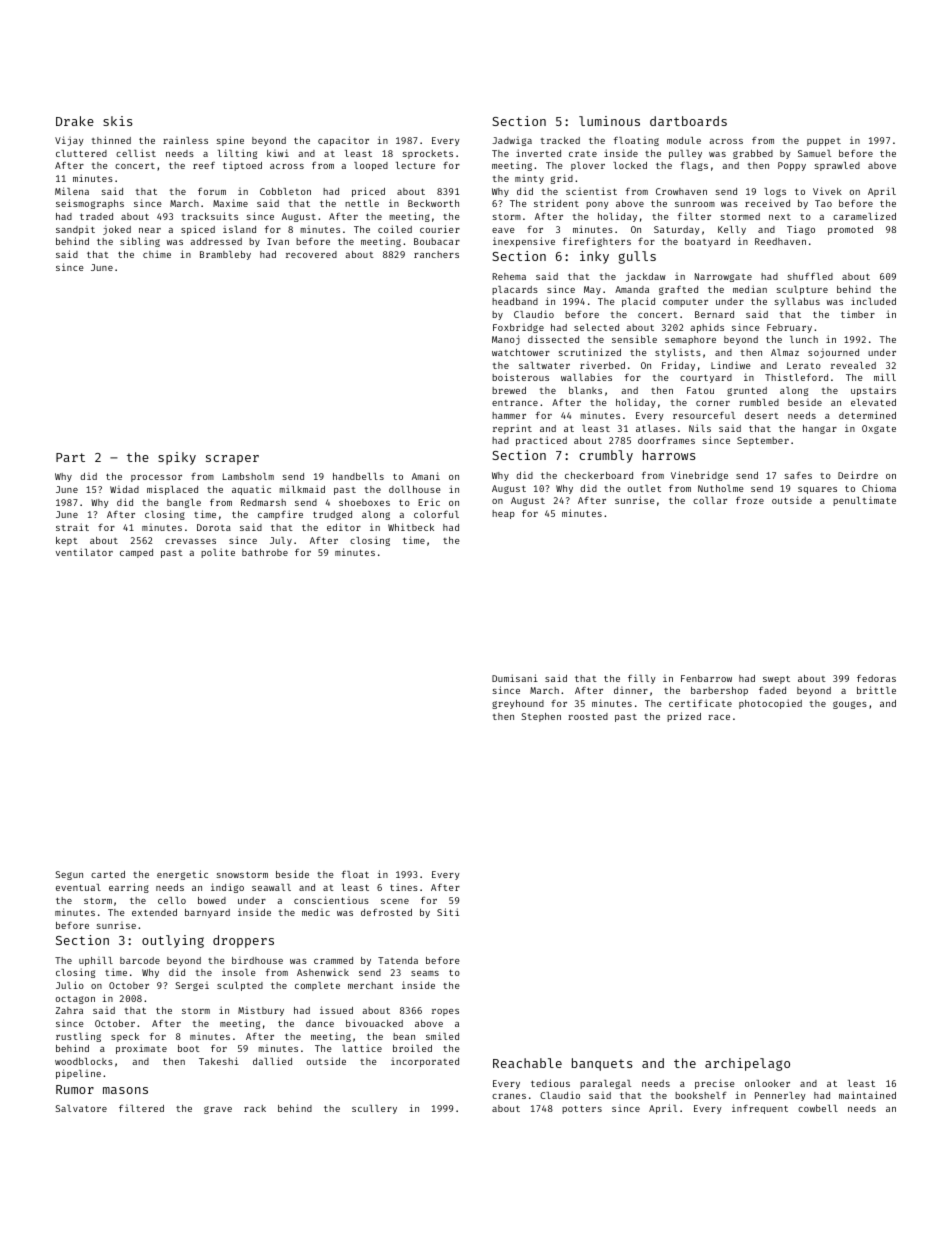  I want to click on penultimate, so click(864, 501).
